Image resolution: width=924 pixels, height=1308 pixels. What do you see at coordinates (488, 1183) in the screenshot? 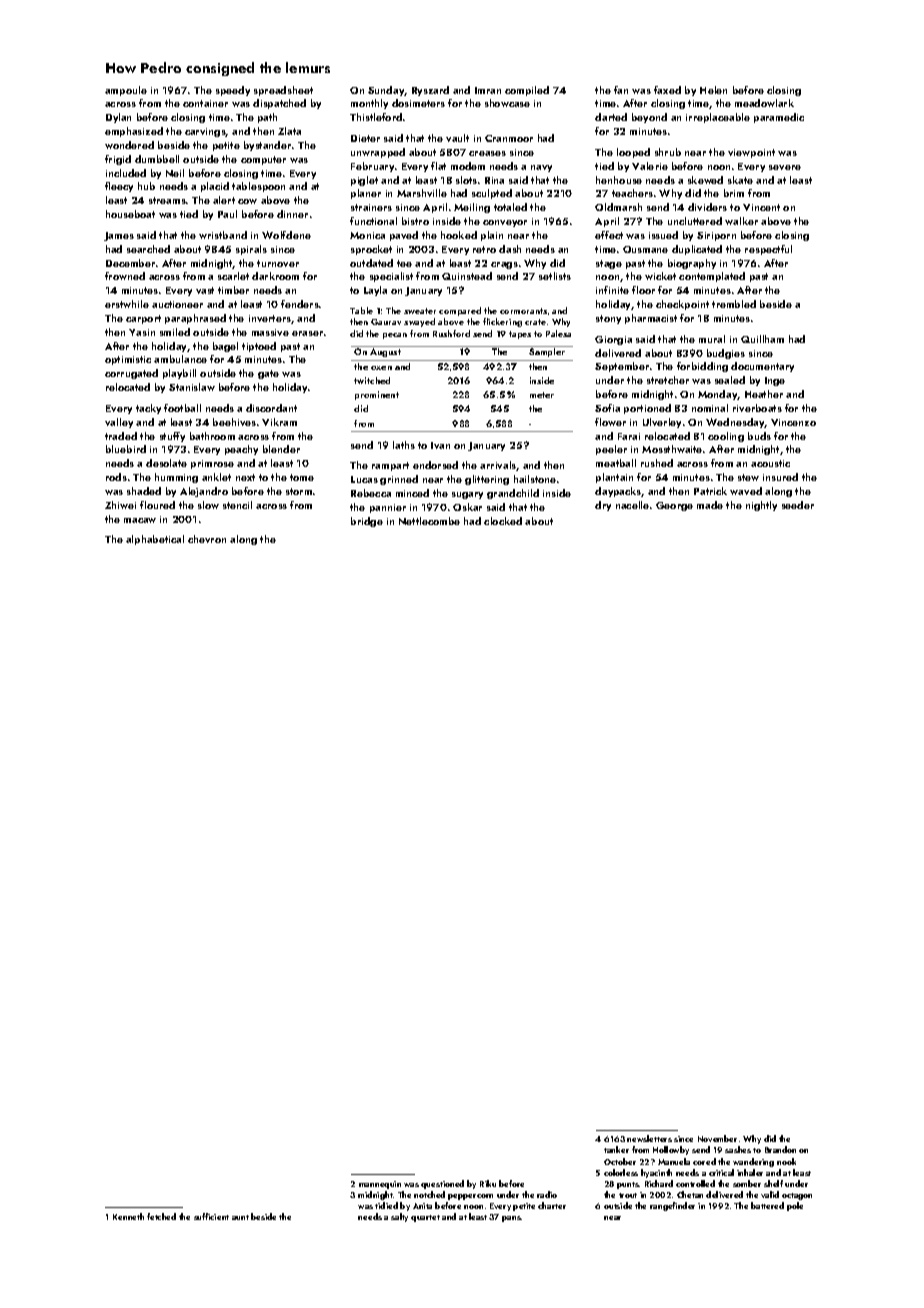
I see `Riku` at bounding box center [488, 1183].
